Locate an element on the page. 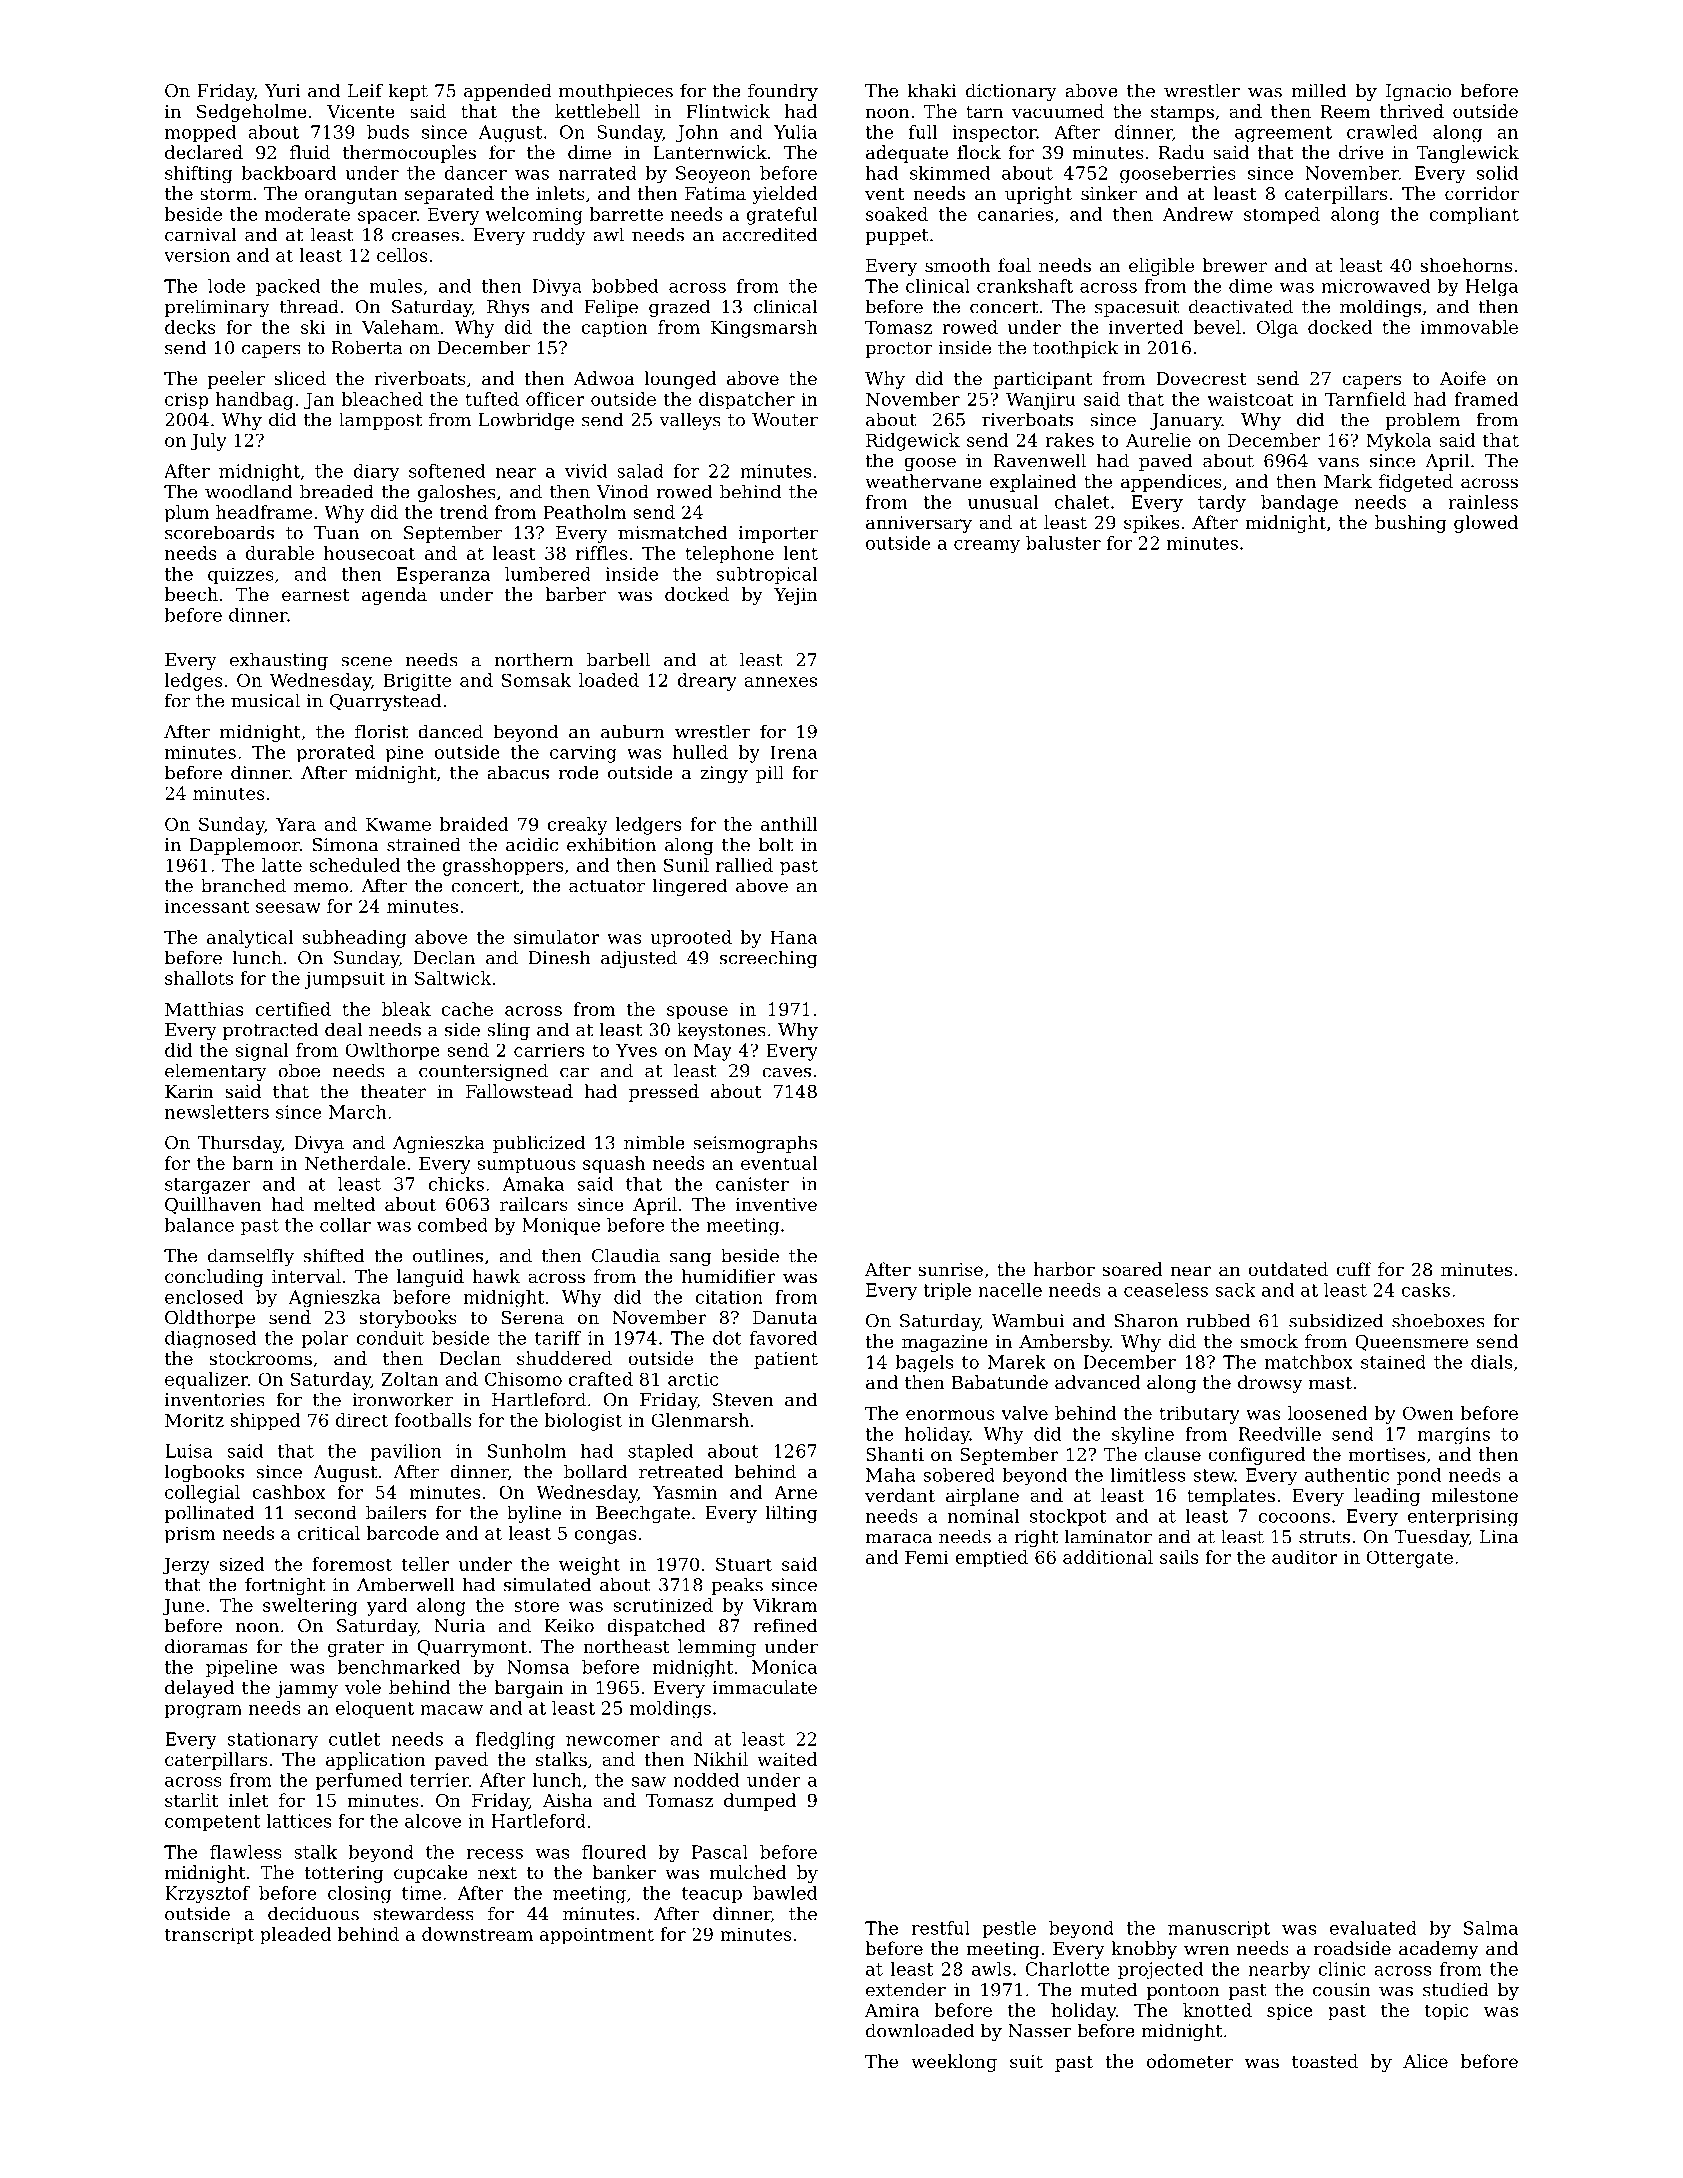 The image size is (1683, 2178). bushing is located at coordinates (1410, 524).
